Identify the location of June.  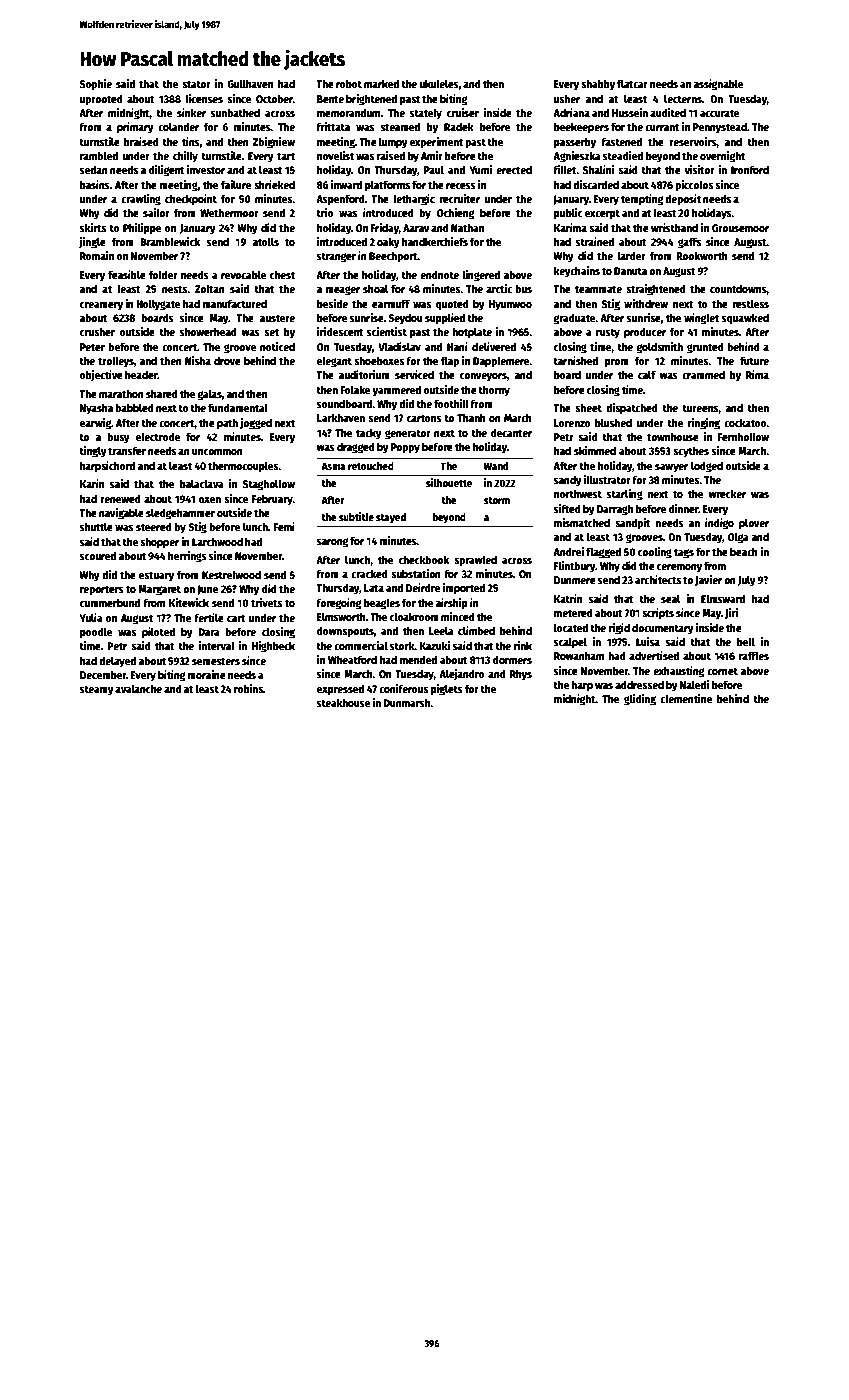
(207, 590).
